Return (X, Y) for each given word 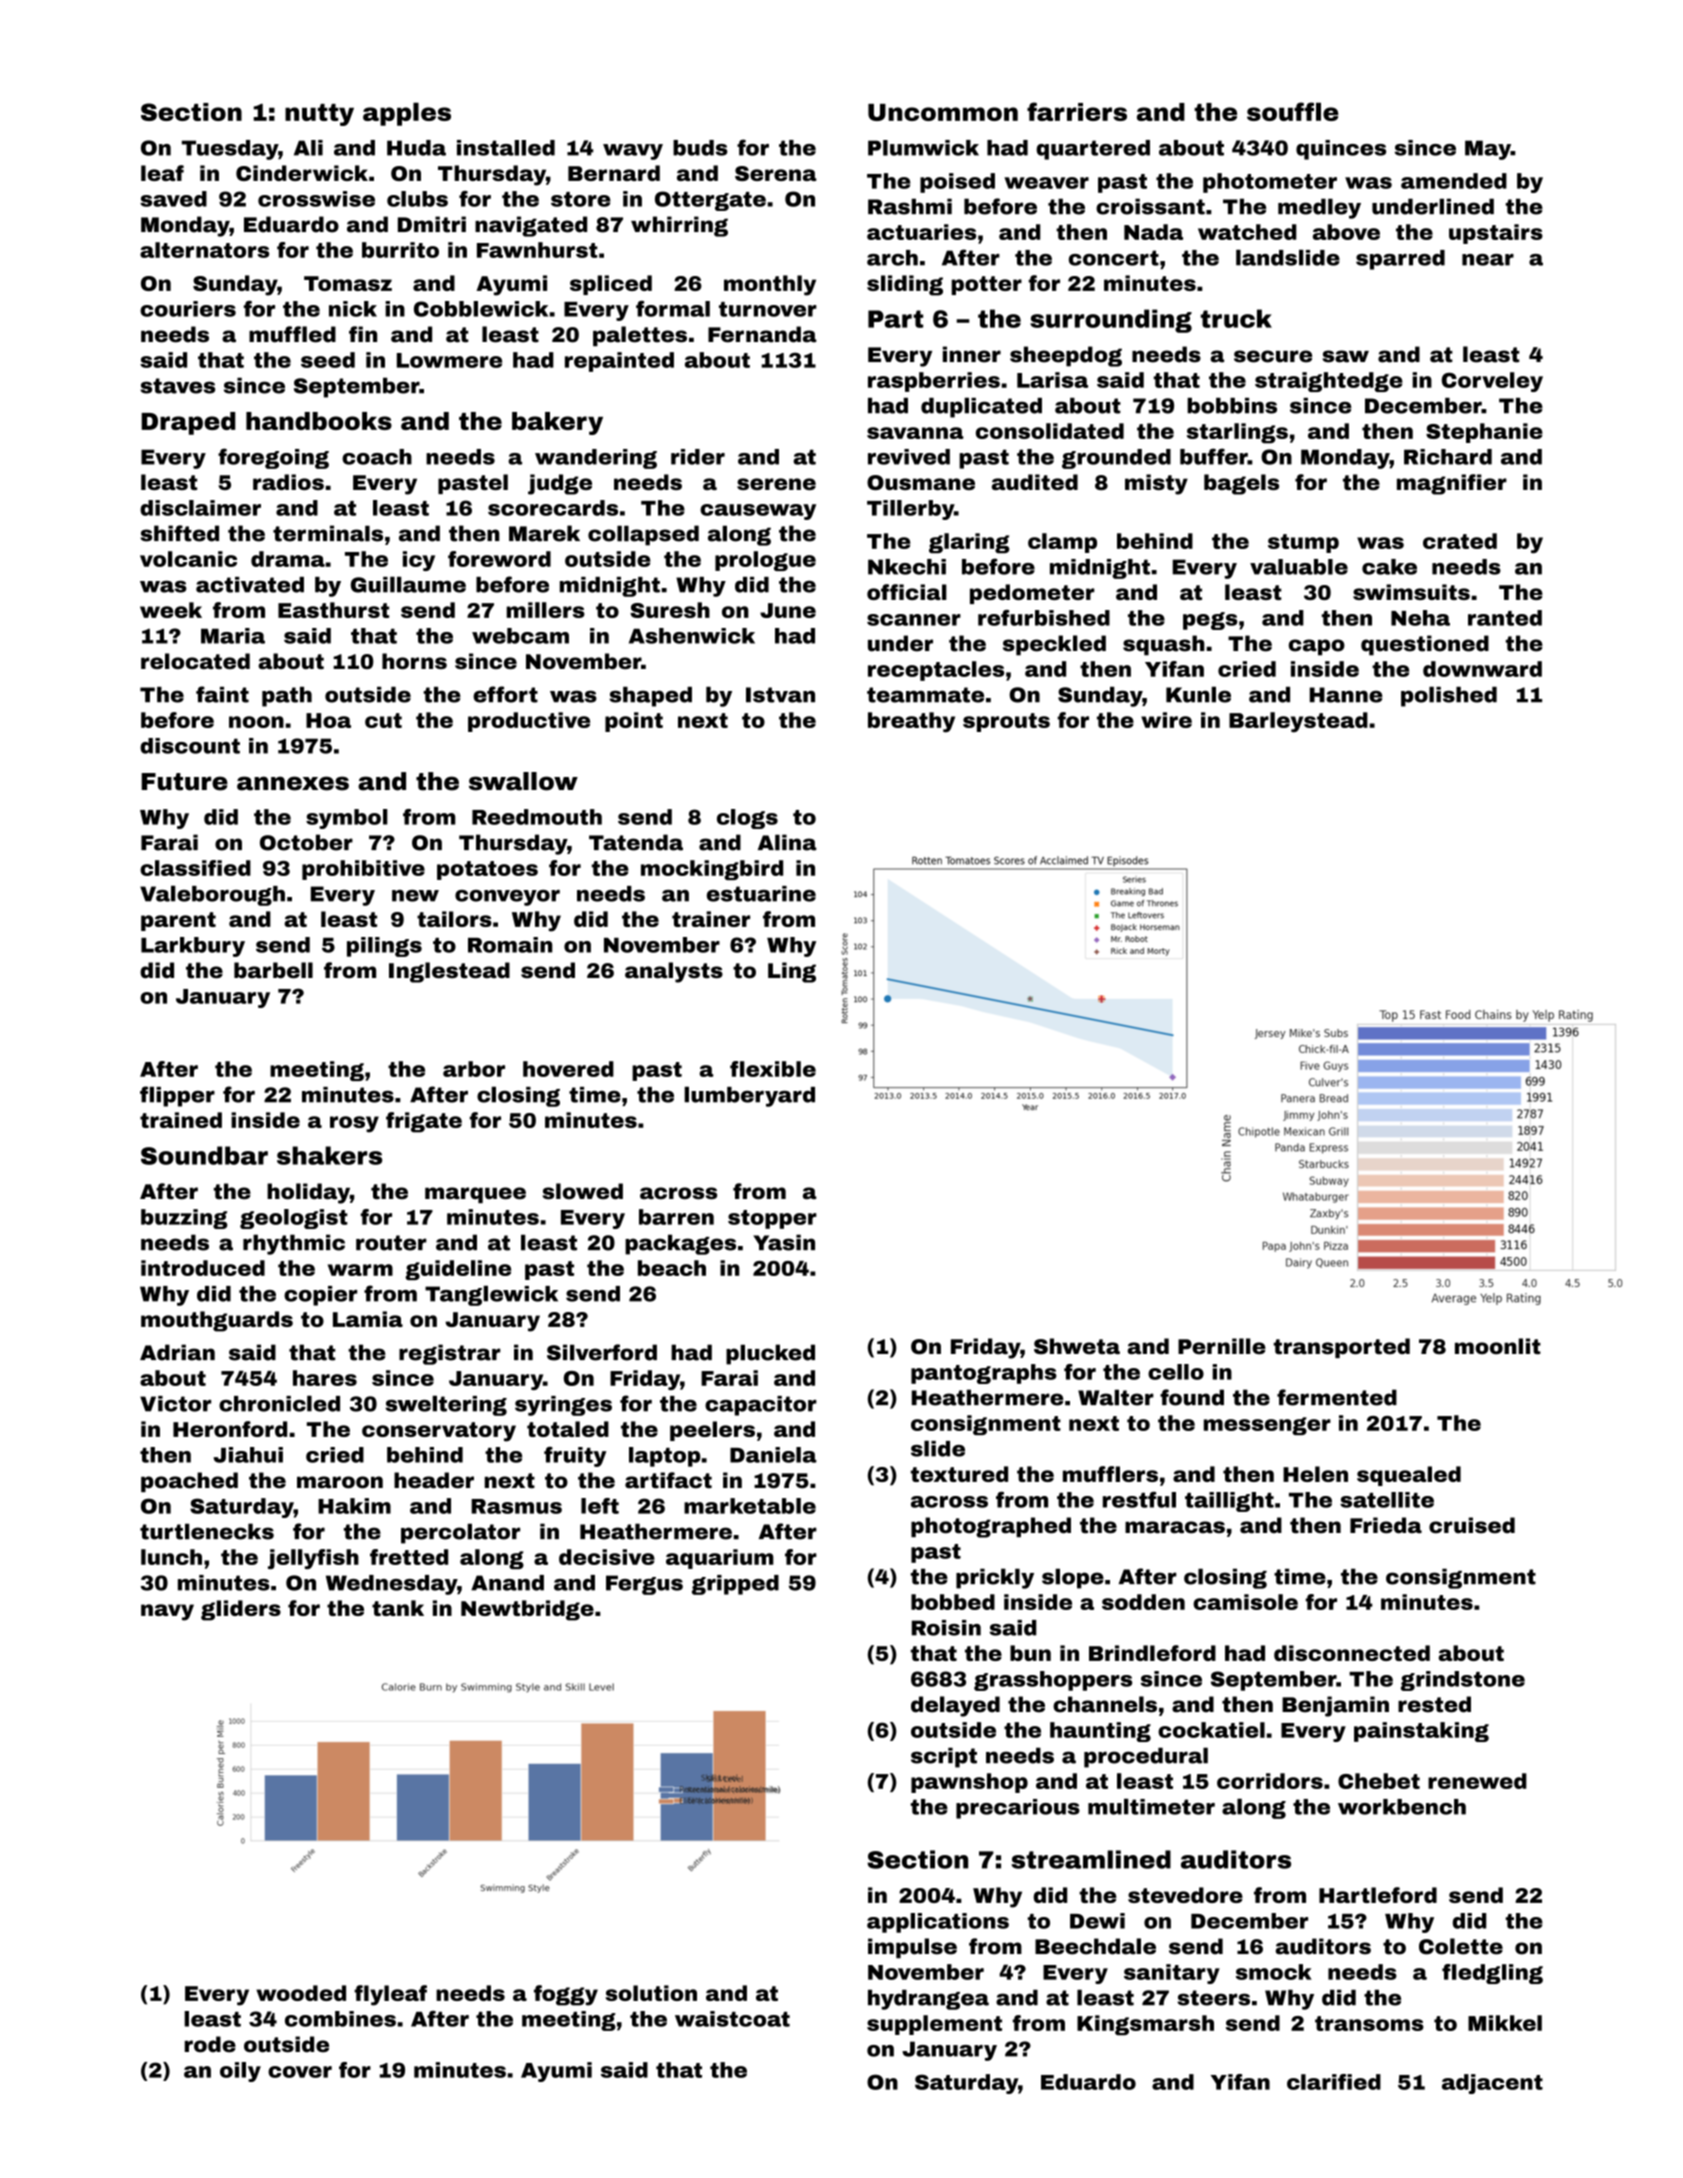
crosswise (316, 199)
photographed (991, 1527)
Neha (1420, 618)
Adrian (177, 1352)
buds (700, 148)
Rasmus (516, 1506)
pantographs (984, 1374)
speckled (1054, 645)
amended (1454, 181)
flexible (773, 1069)
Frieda (1386, 1525)
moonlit (1498, 1346)
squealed (1409, 1476)
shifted (179, 533)
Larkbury (193, 947)
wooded (301, 1993)
